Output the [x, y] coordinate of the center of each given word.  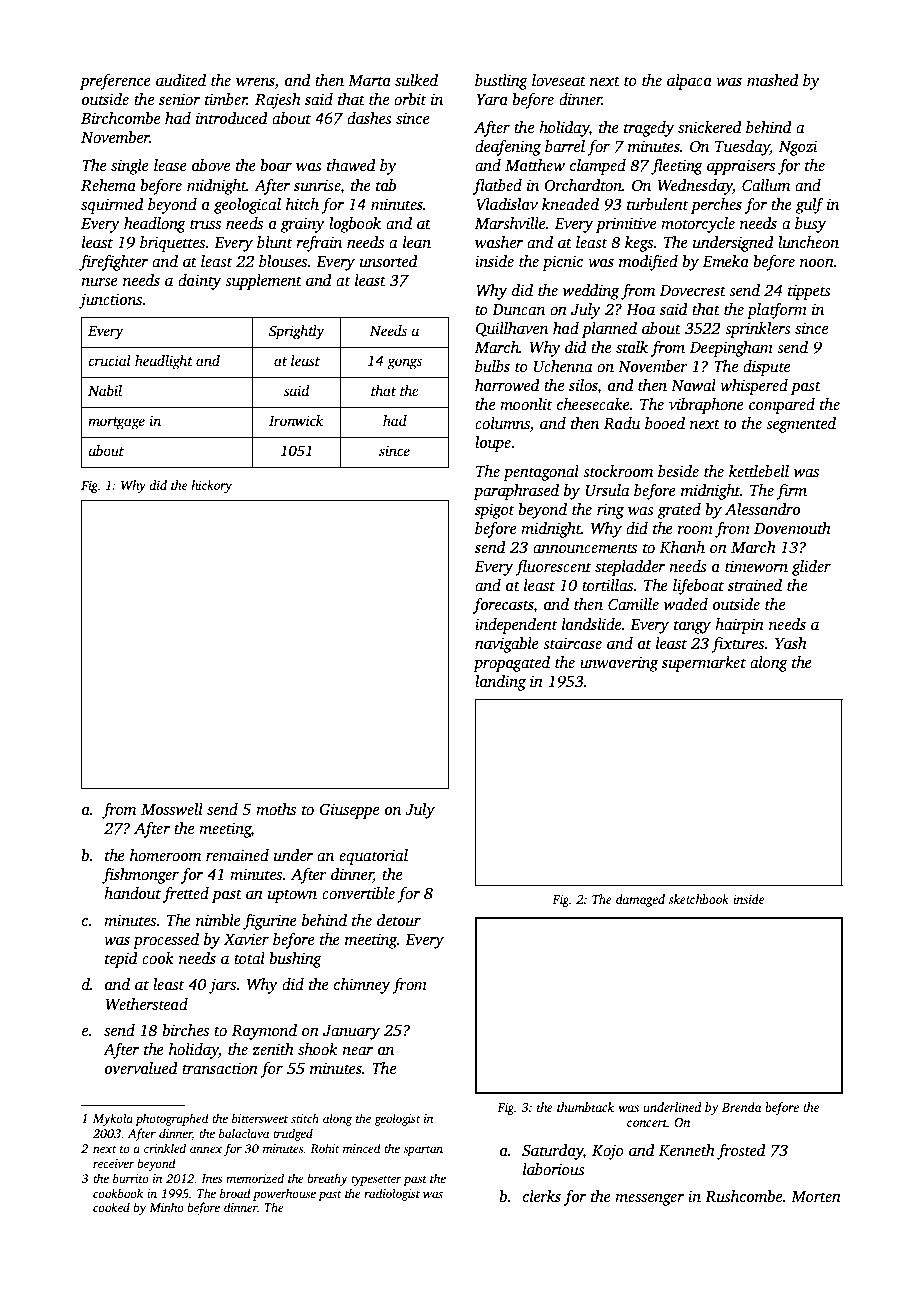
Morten [816, 1196]
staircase [572, 643]
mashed [773, 80]
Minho [166, 1207]
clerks [542, 1196]
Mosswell [172, 809]
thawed [351, 165]
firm [791, 492]
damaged [640, 900]
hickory [211, 486]
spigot [495, 511]
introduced [232, 118]
